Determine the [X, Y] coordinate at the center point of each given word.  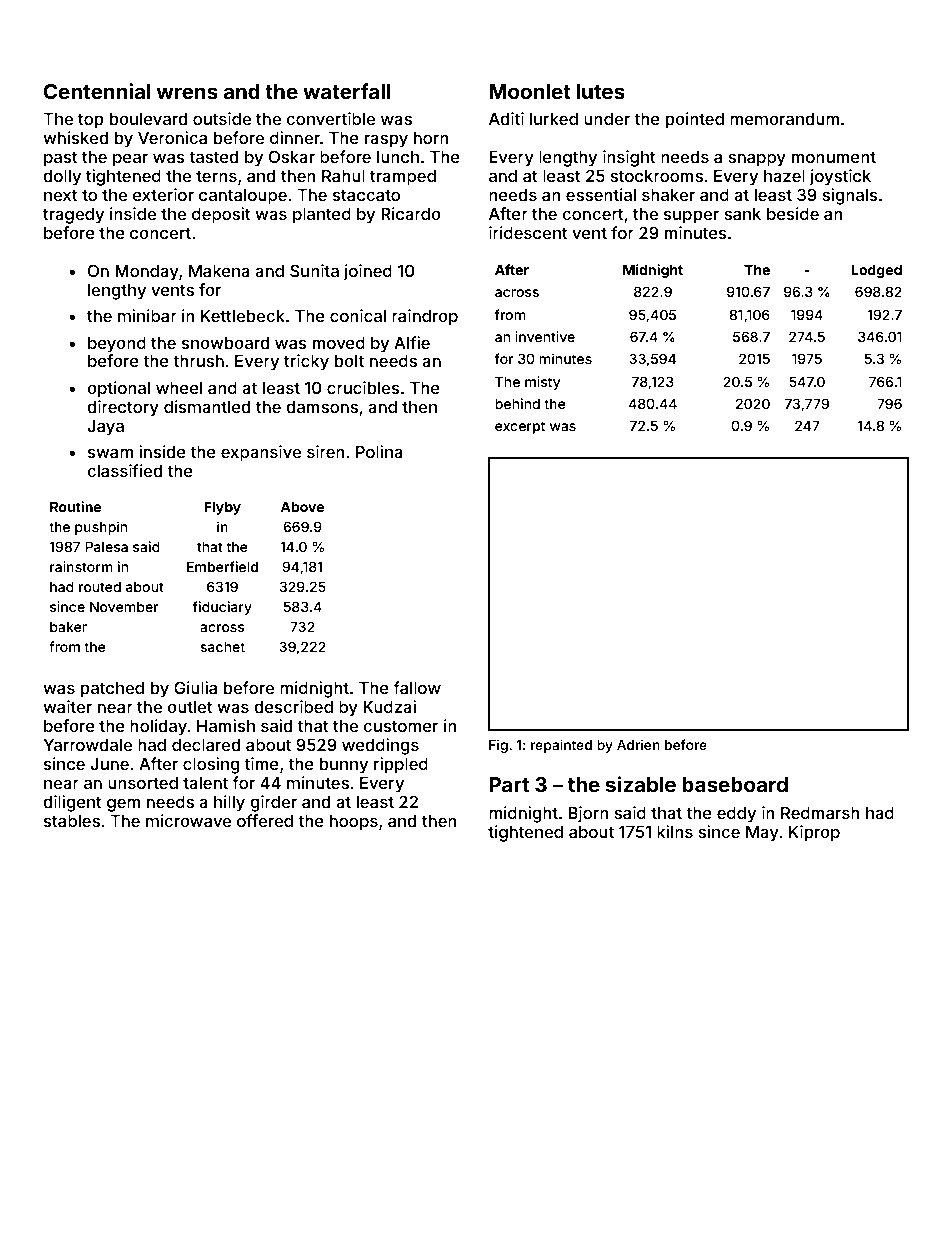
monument [834, 157]
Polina [379, 451]
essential [601, 194]
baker [68, 627]
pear [130, 160]
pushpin [101, 528]
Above [302, 506]
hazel [784, 176]
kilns [675, 831]
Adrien [638, 744]
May [762, 834]
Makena [219, 271]
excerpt [520, 427]
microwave [188, 820]
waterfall [347, 91]
